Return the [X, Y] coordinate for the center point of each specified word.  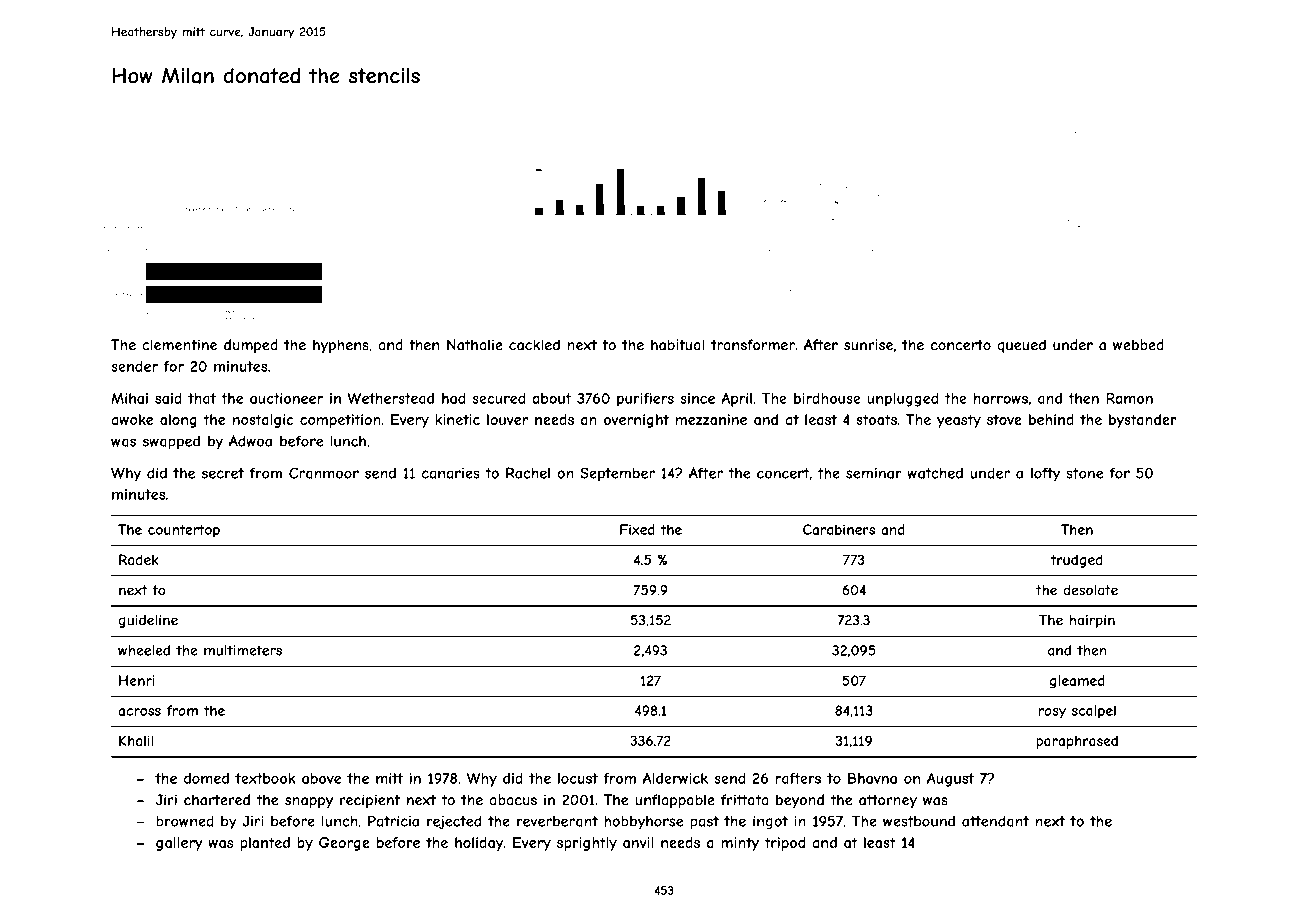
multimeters [243, 650]
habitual [677, 345]
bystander [1143, 421]
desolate [1090, 590]
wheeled [144, 650]
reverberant [557, 821]
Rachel [528, 473]
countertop [184, 531]
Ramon [1129, 398]
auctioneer [286, 398]
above [321, 778]
